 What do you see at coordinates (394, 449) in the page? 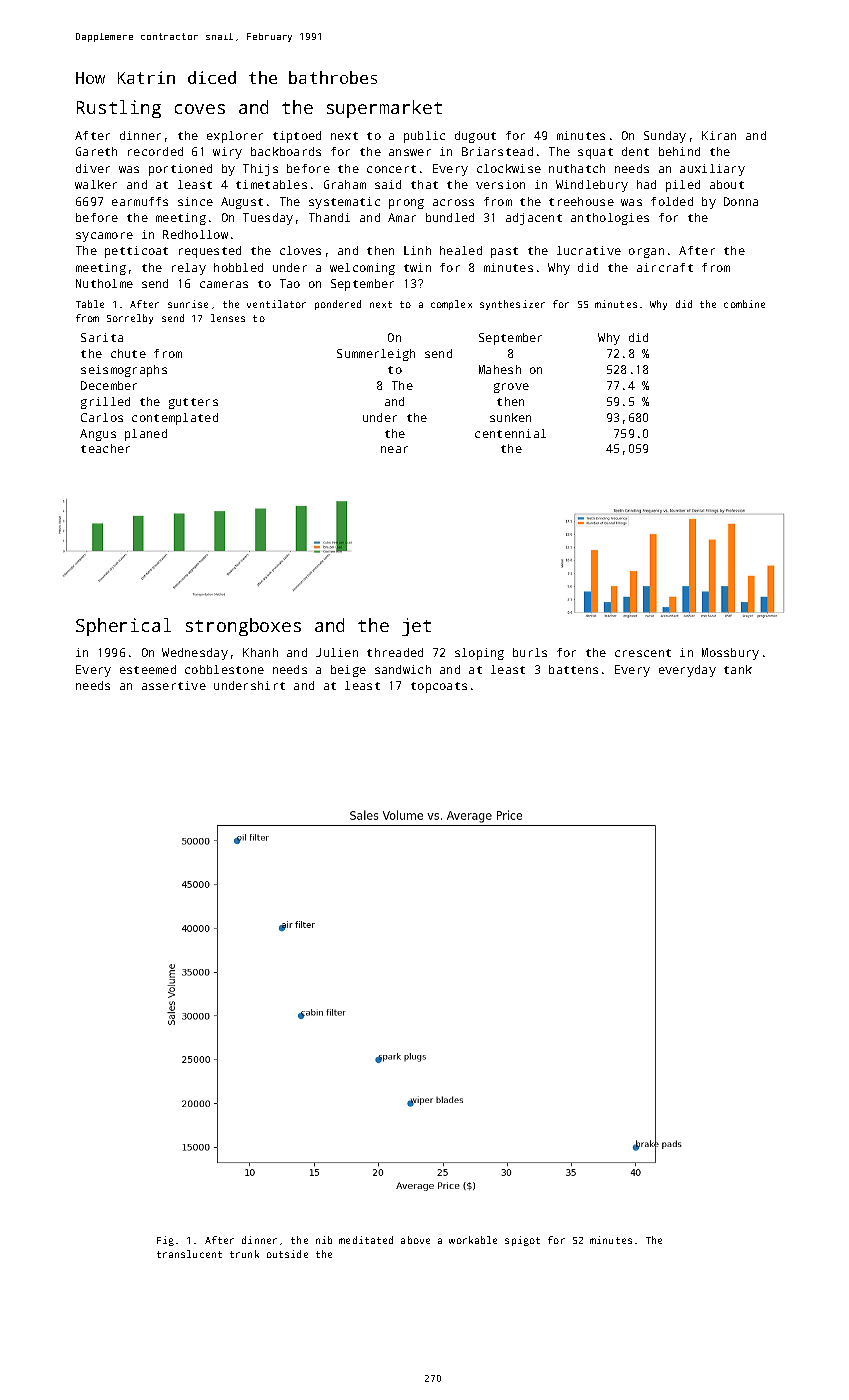
I see `near` at bounding box center [394, 449].
